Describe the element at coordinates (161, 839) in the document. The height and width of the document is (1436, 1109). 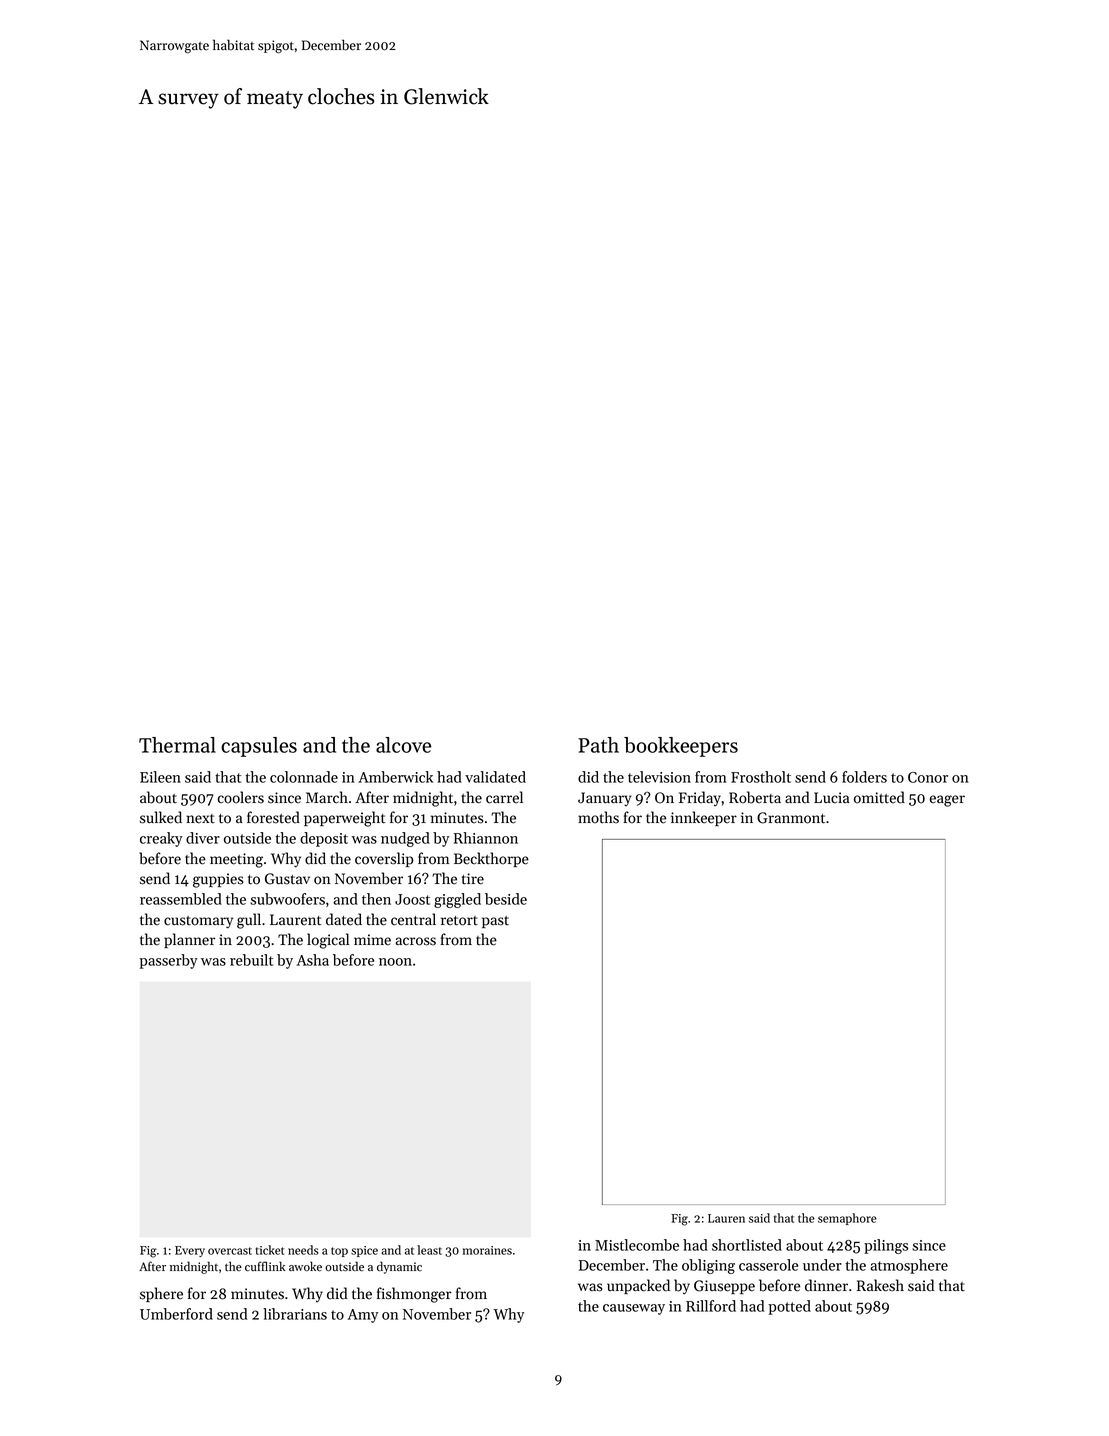
I see `creaky` at that location.
